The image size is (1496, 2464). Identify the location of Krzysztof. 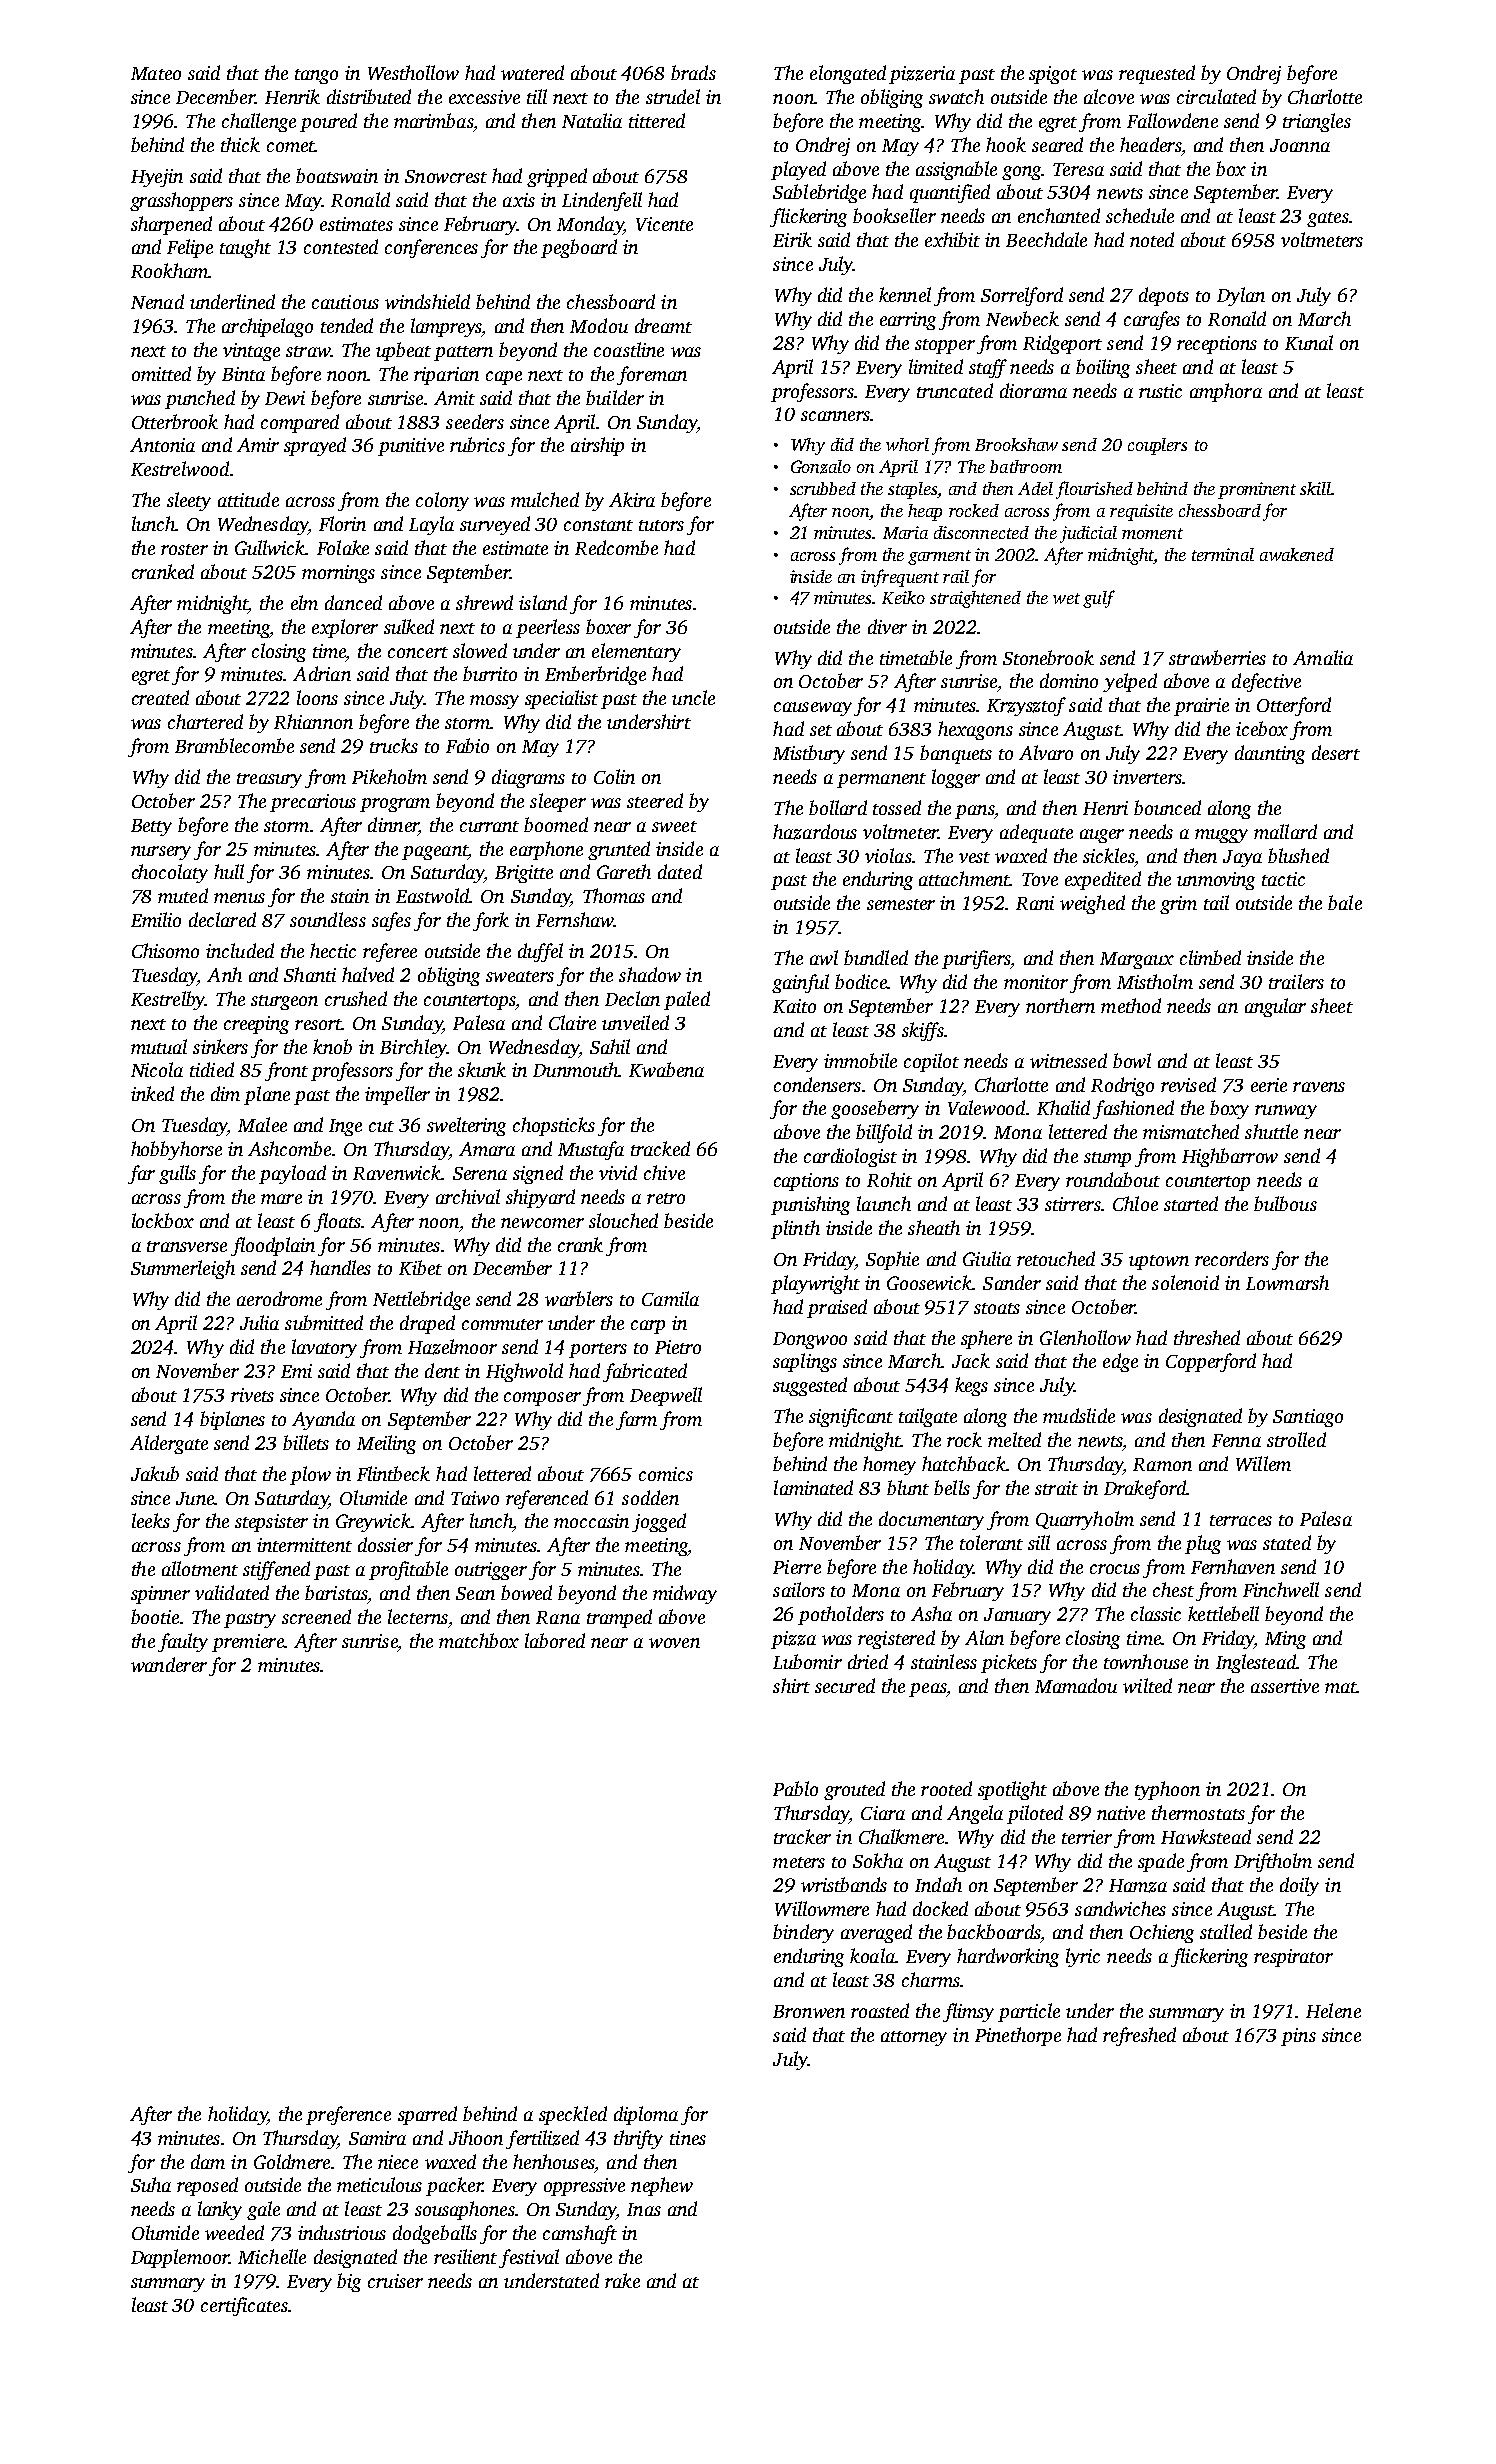
(1026, 706).
